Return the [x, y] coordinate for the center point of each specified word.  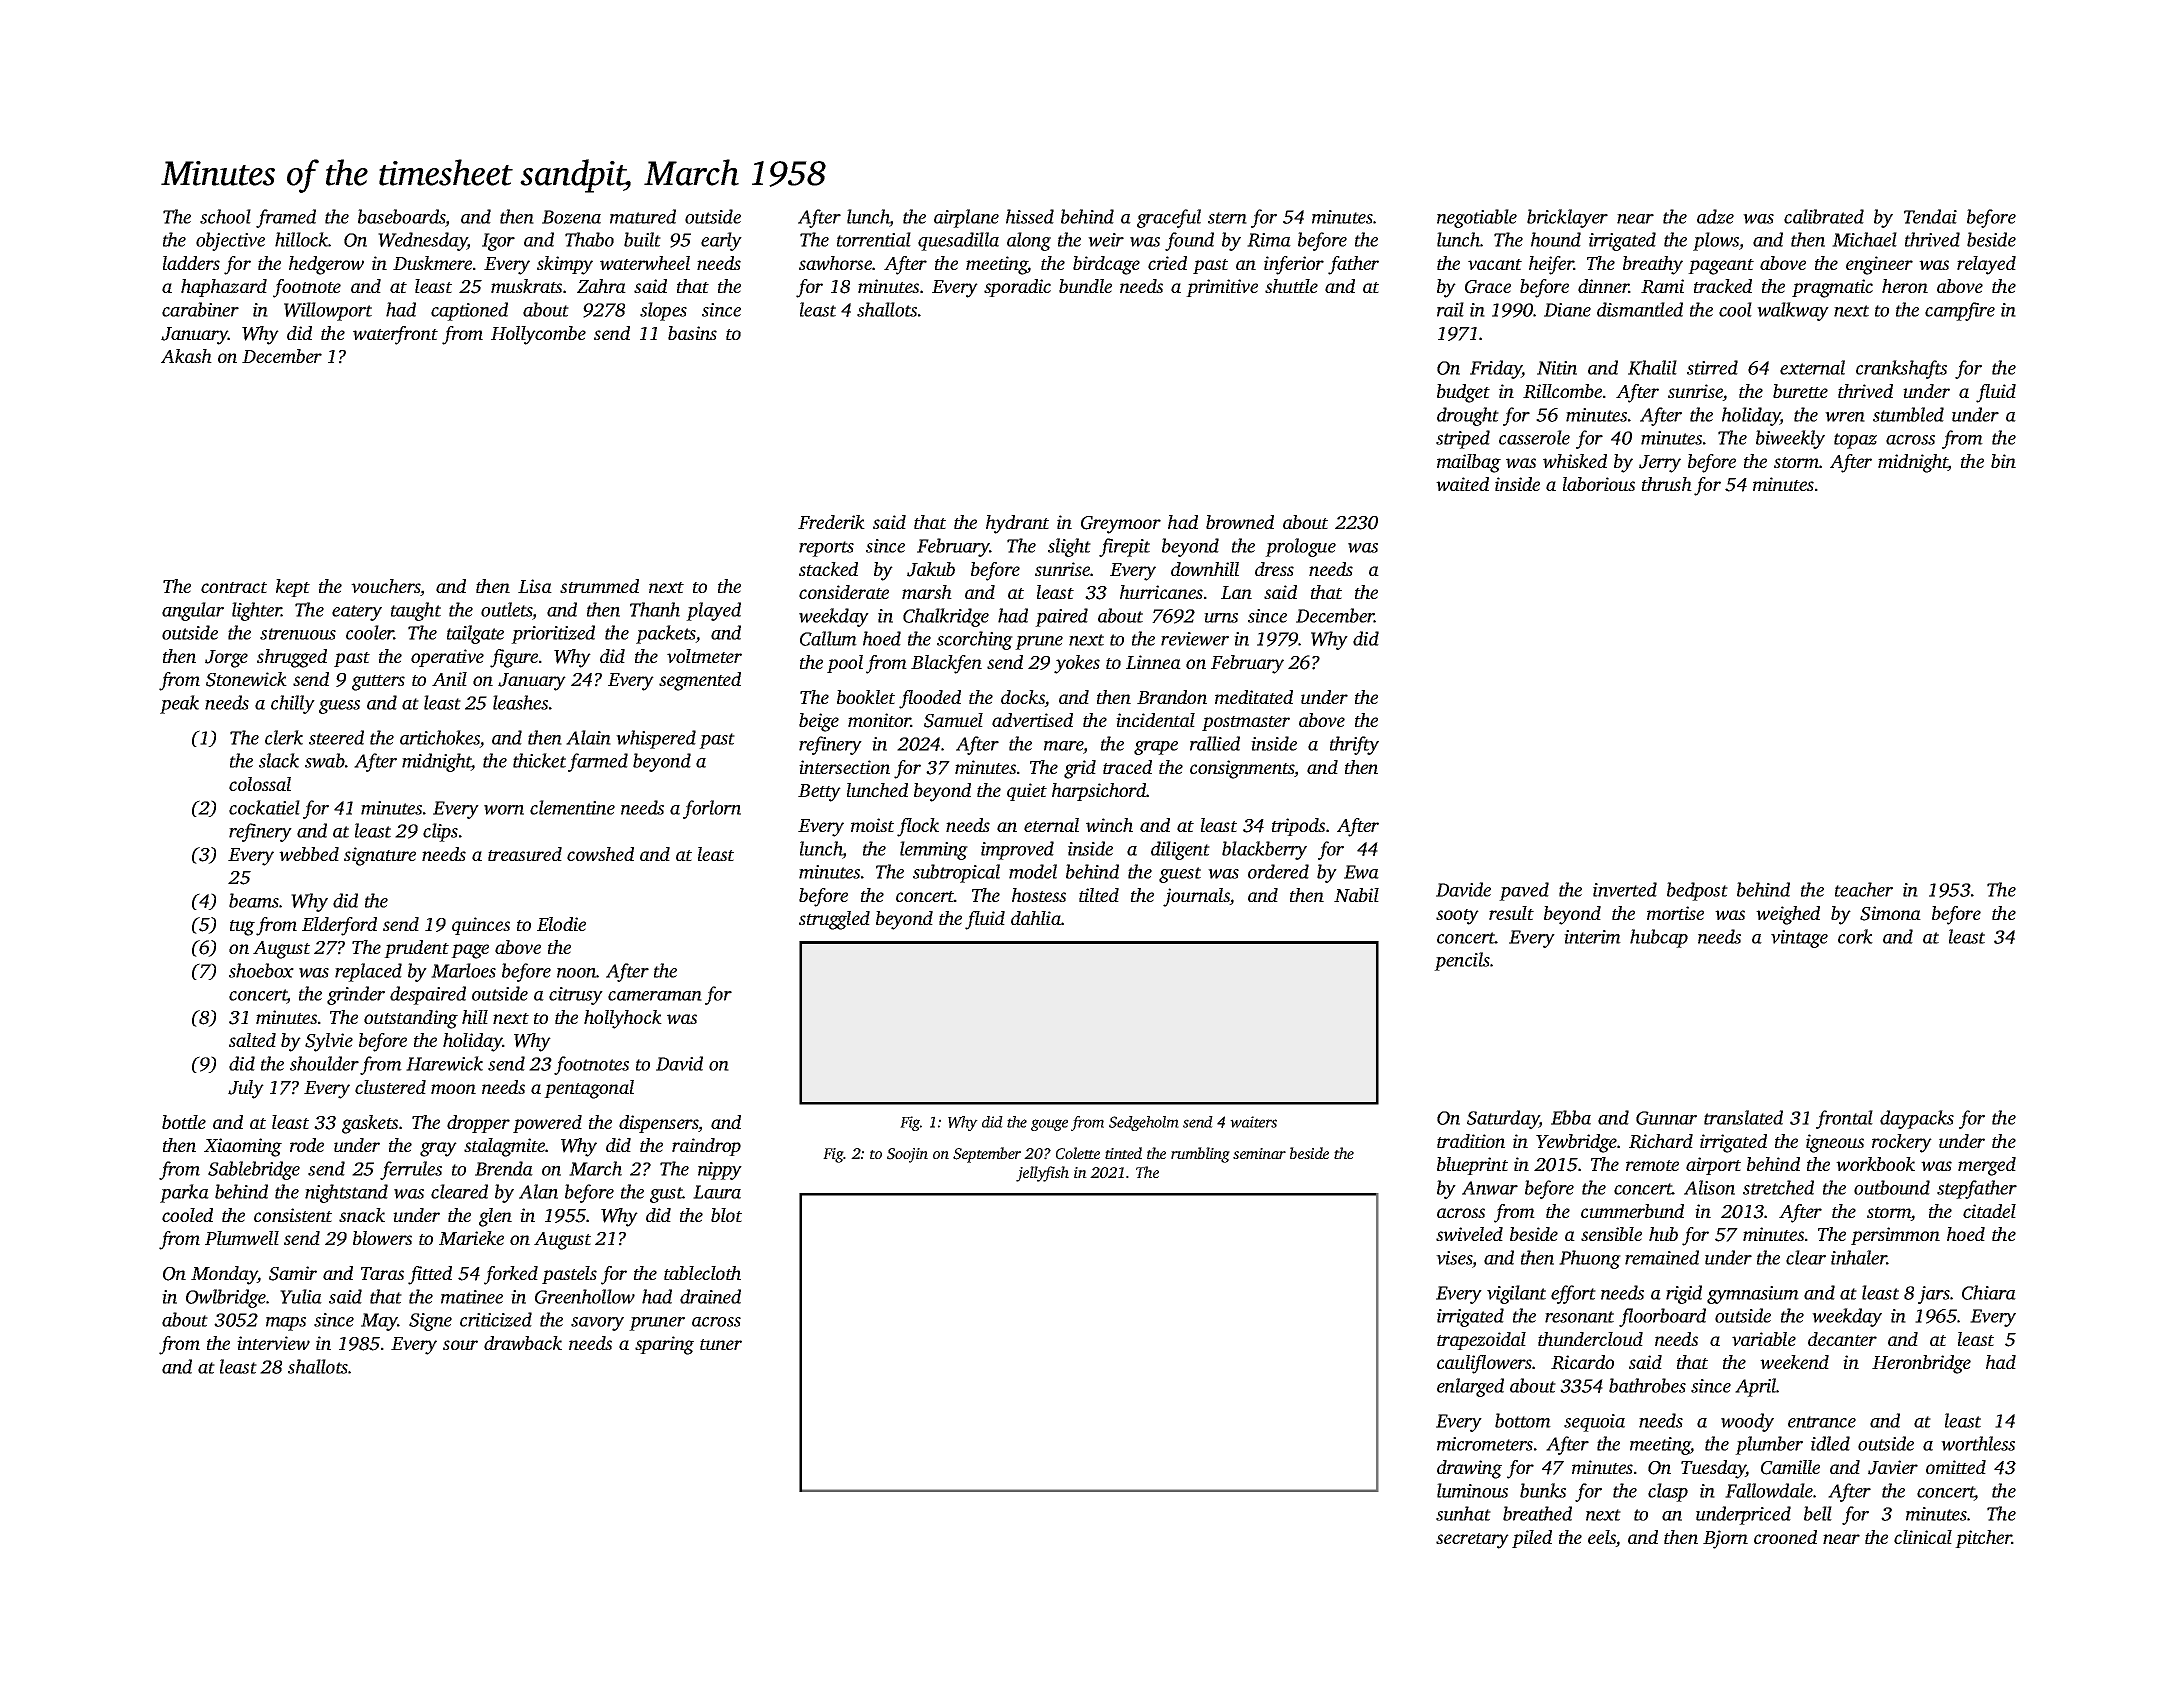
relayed [1986, 265]
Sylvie [329, 1042]
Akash [186, 356]
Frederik [831, 522]
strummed [599, 586]
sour [460, 1345]
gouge [1049, 1125]
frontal [1844, 1119]
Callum [828, 638]
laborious [1599, 484]
